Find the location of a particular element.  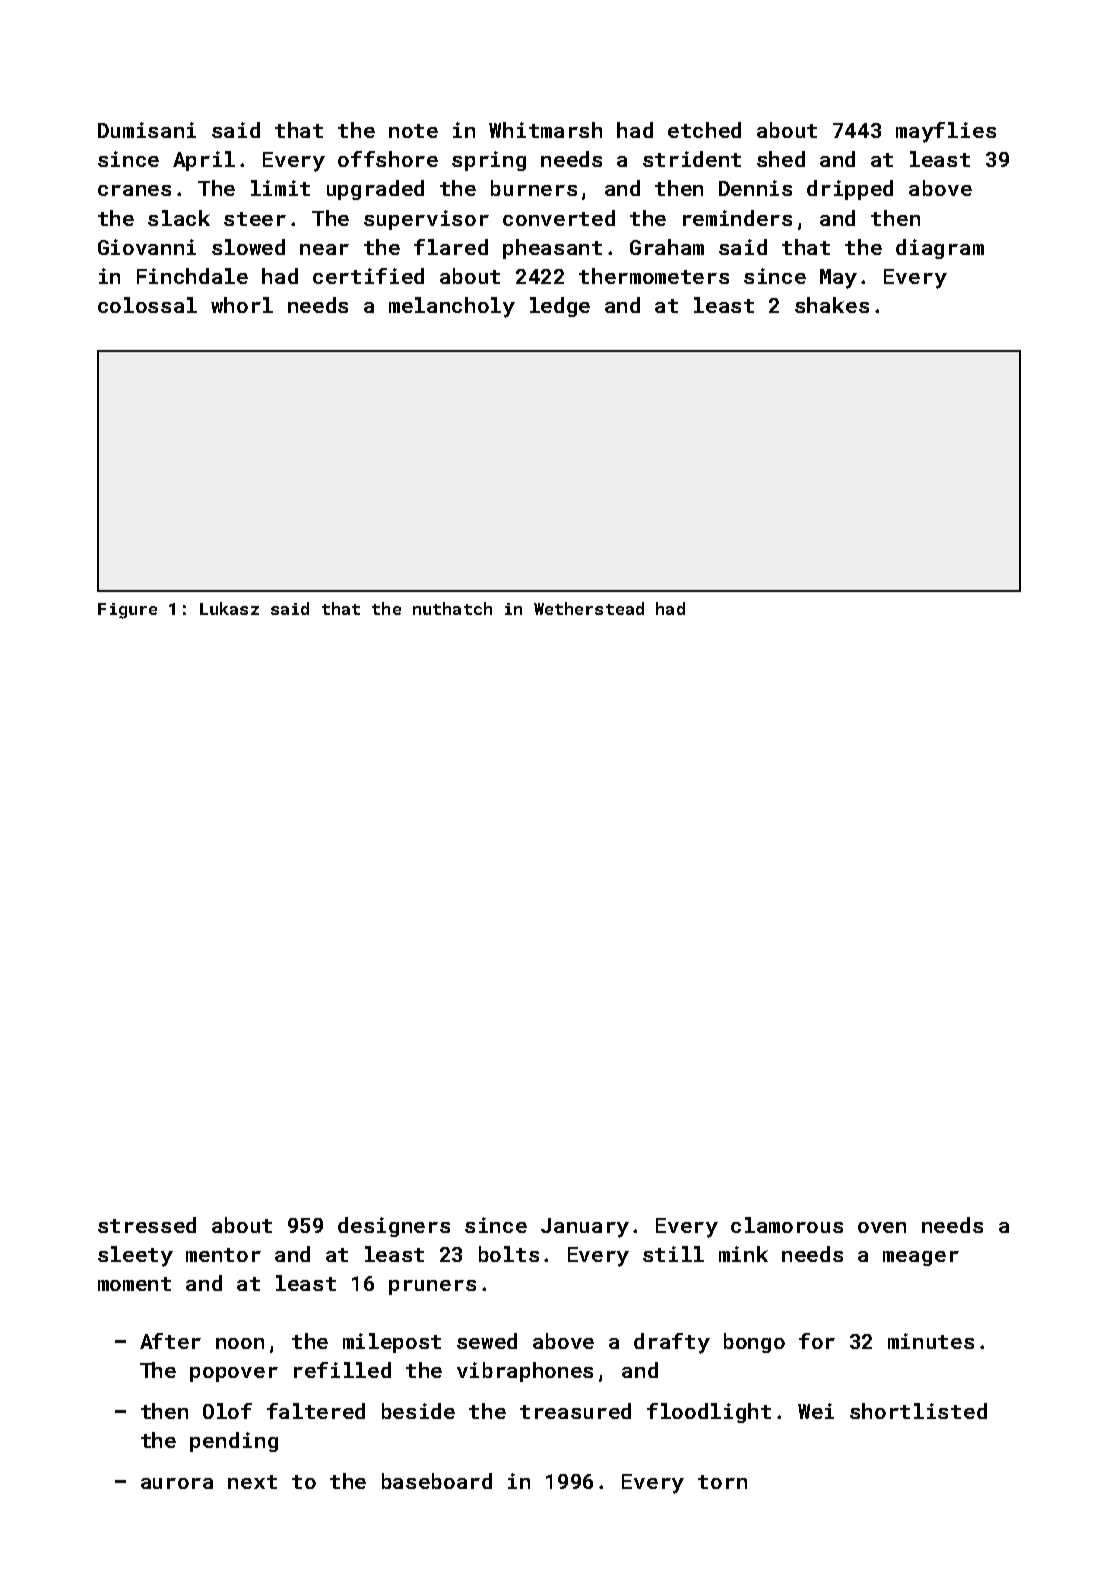

Dumisani is located at coordinates (147, 130).
